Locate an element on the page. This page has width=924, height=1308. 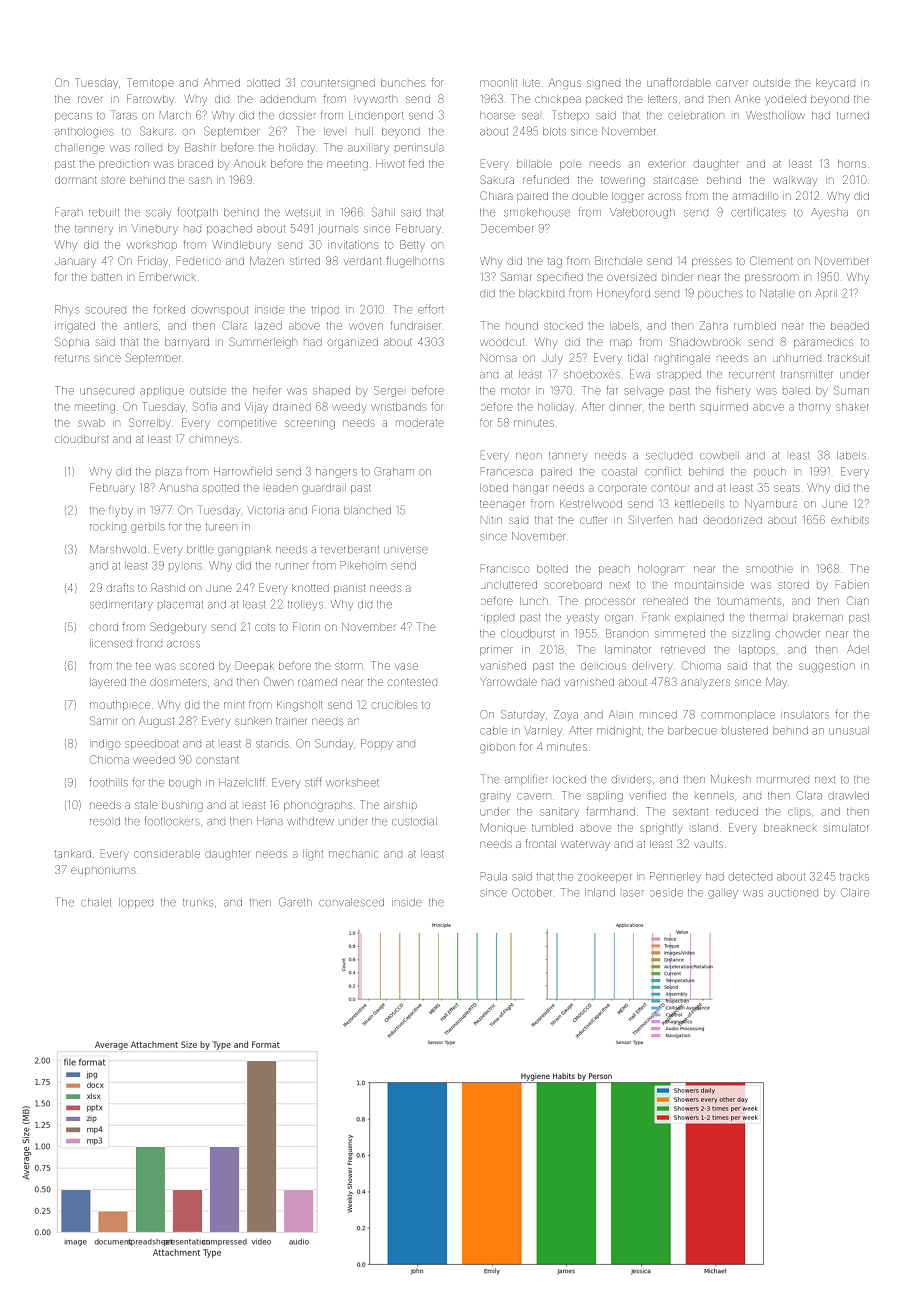
shoeboxes is located at coordinates (592, 374).
